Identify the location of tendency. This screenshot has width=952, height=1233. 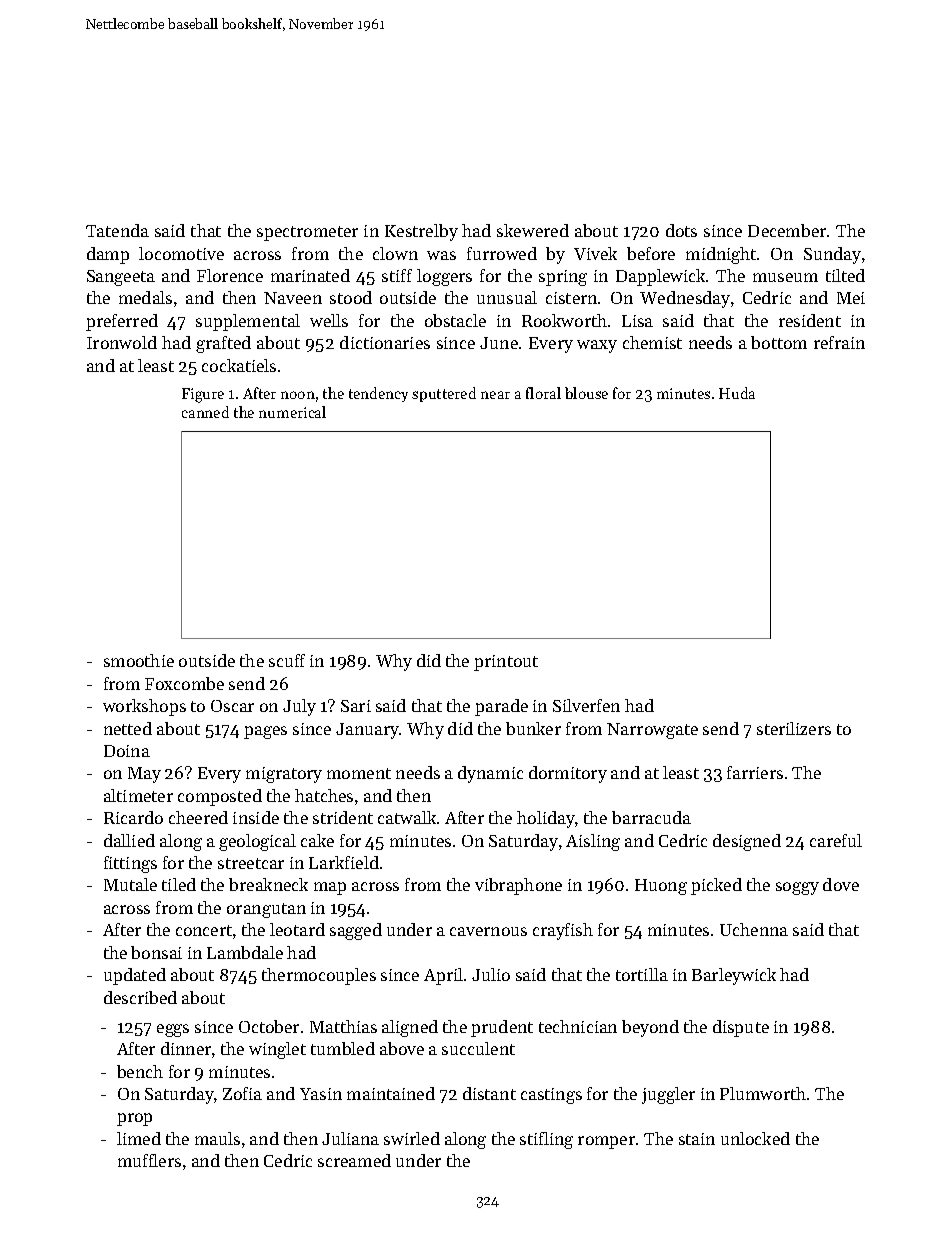
(378, 394).
